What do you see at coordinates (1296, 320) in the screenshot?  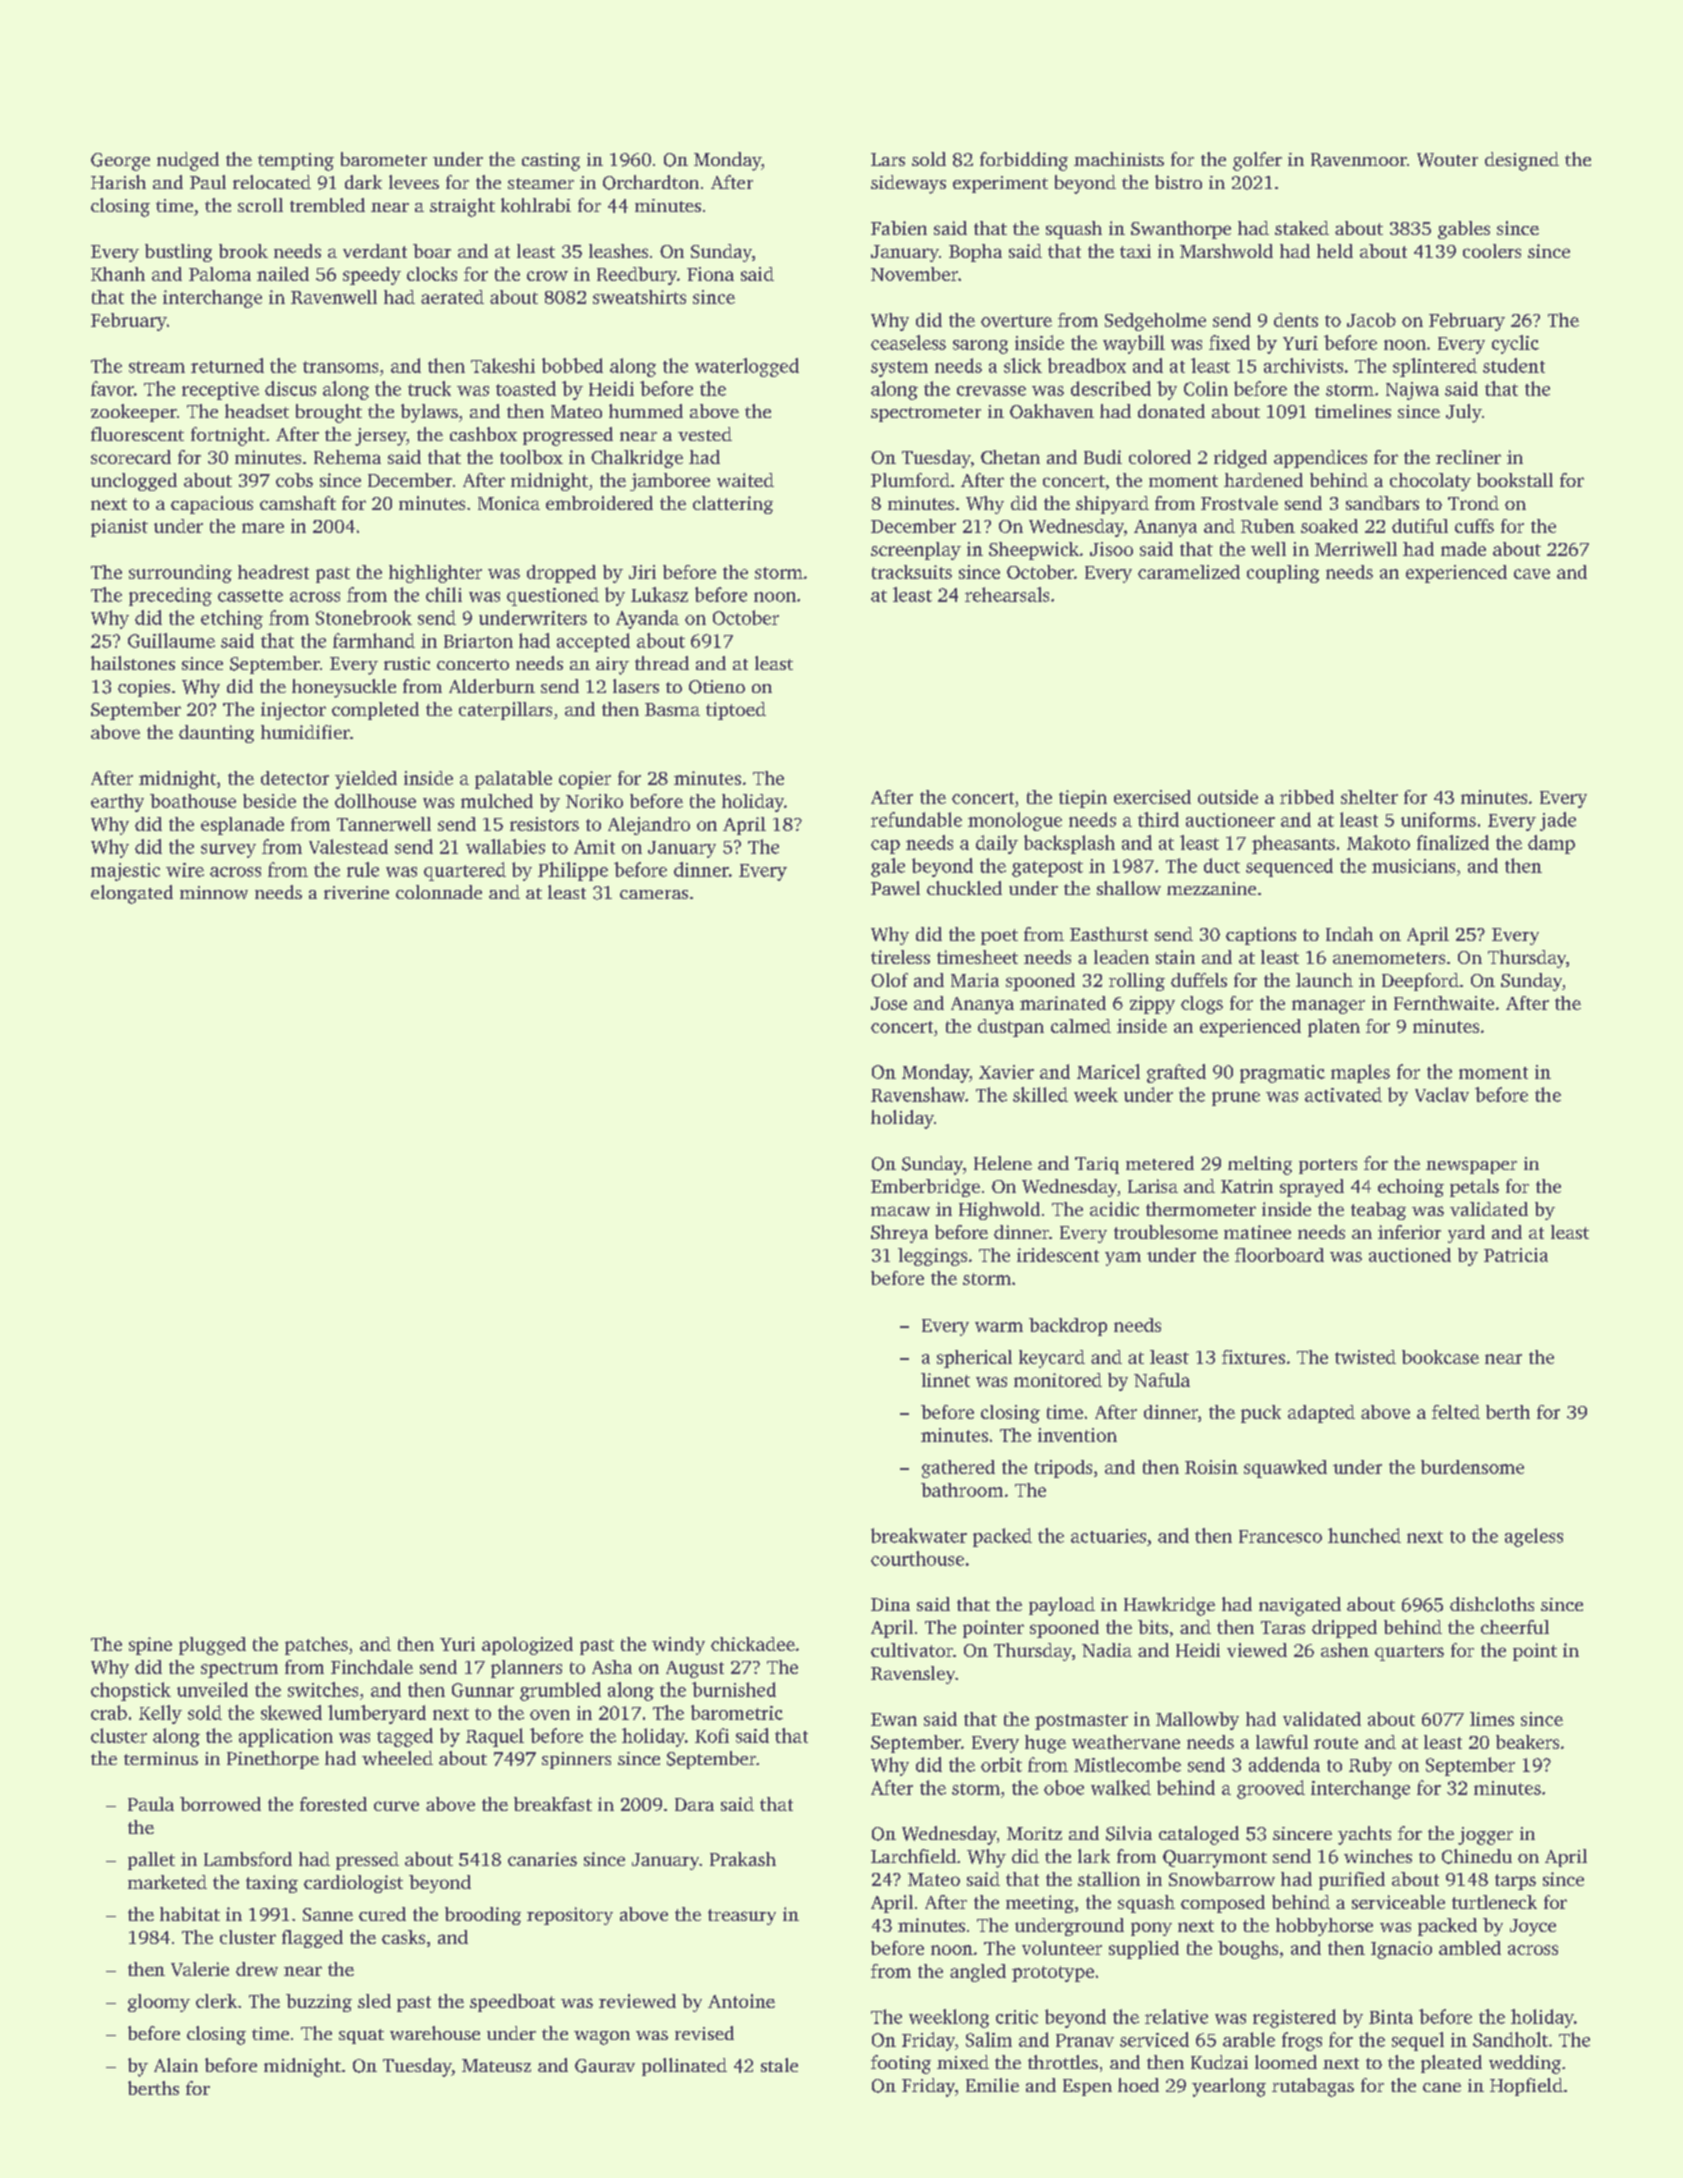 I see `dents` at bounding box center [1296, 320].
